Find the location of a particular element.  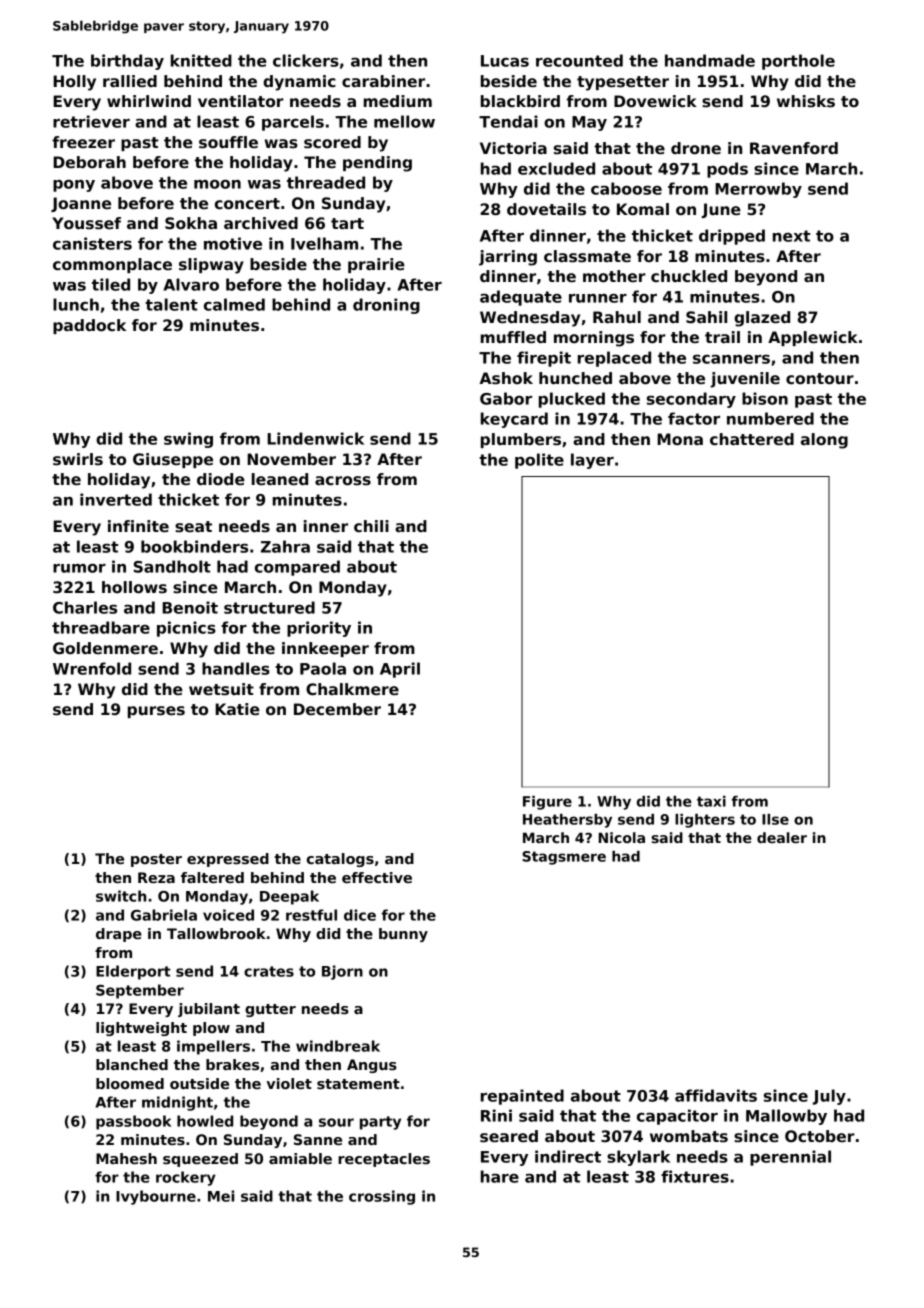

porthole is located at coordinates (798, 62).
